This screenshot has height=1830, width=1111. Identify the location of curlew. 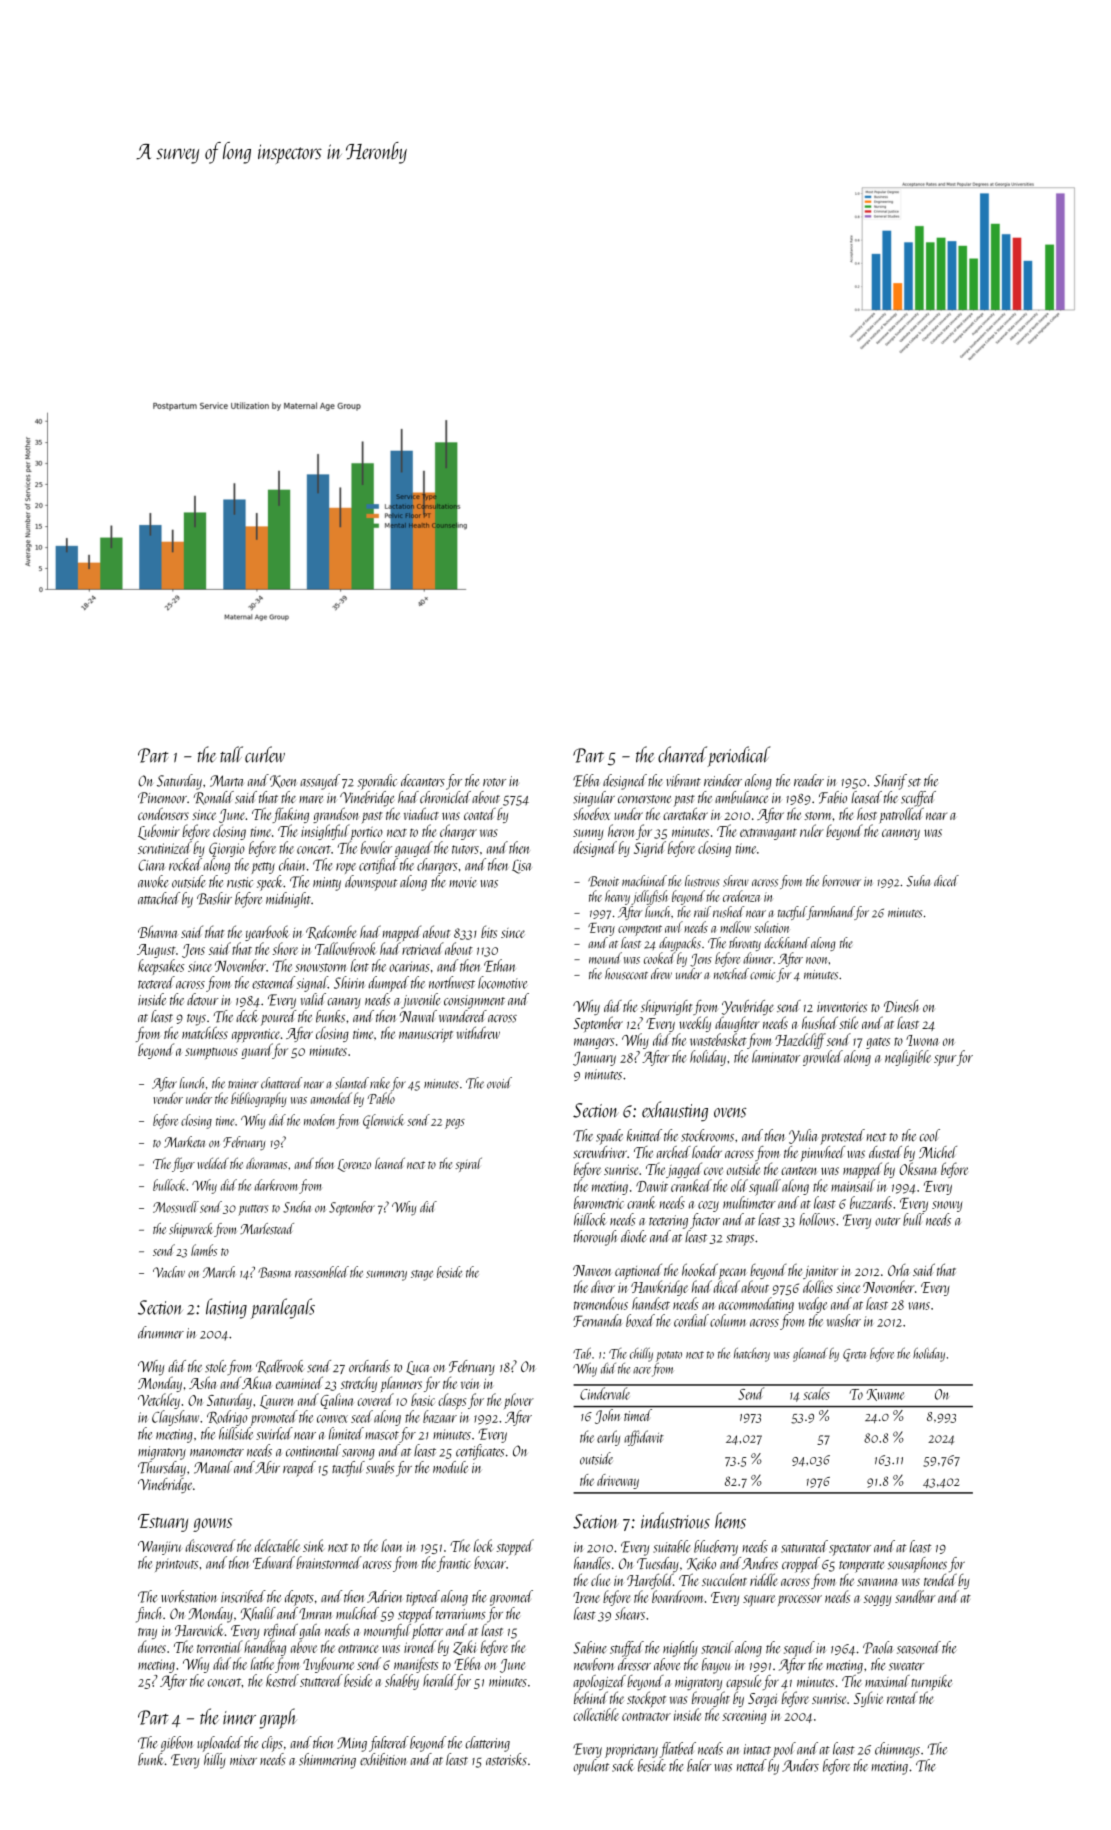
(265, 754).
